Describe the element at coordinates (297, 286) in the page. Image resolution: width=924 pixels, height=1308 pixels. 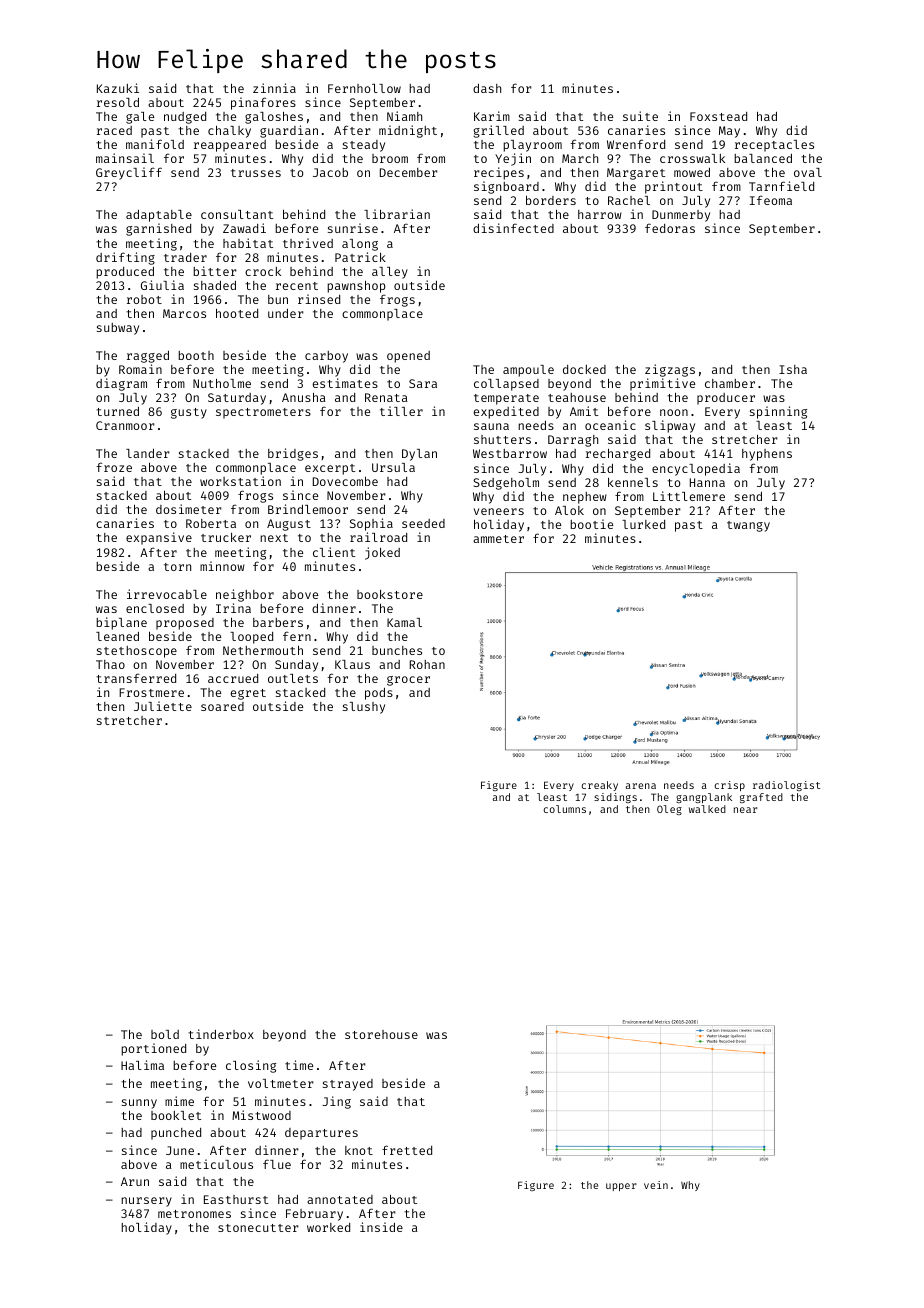
I see `recent` at that location.
